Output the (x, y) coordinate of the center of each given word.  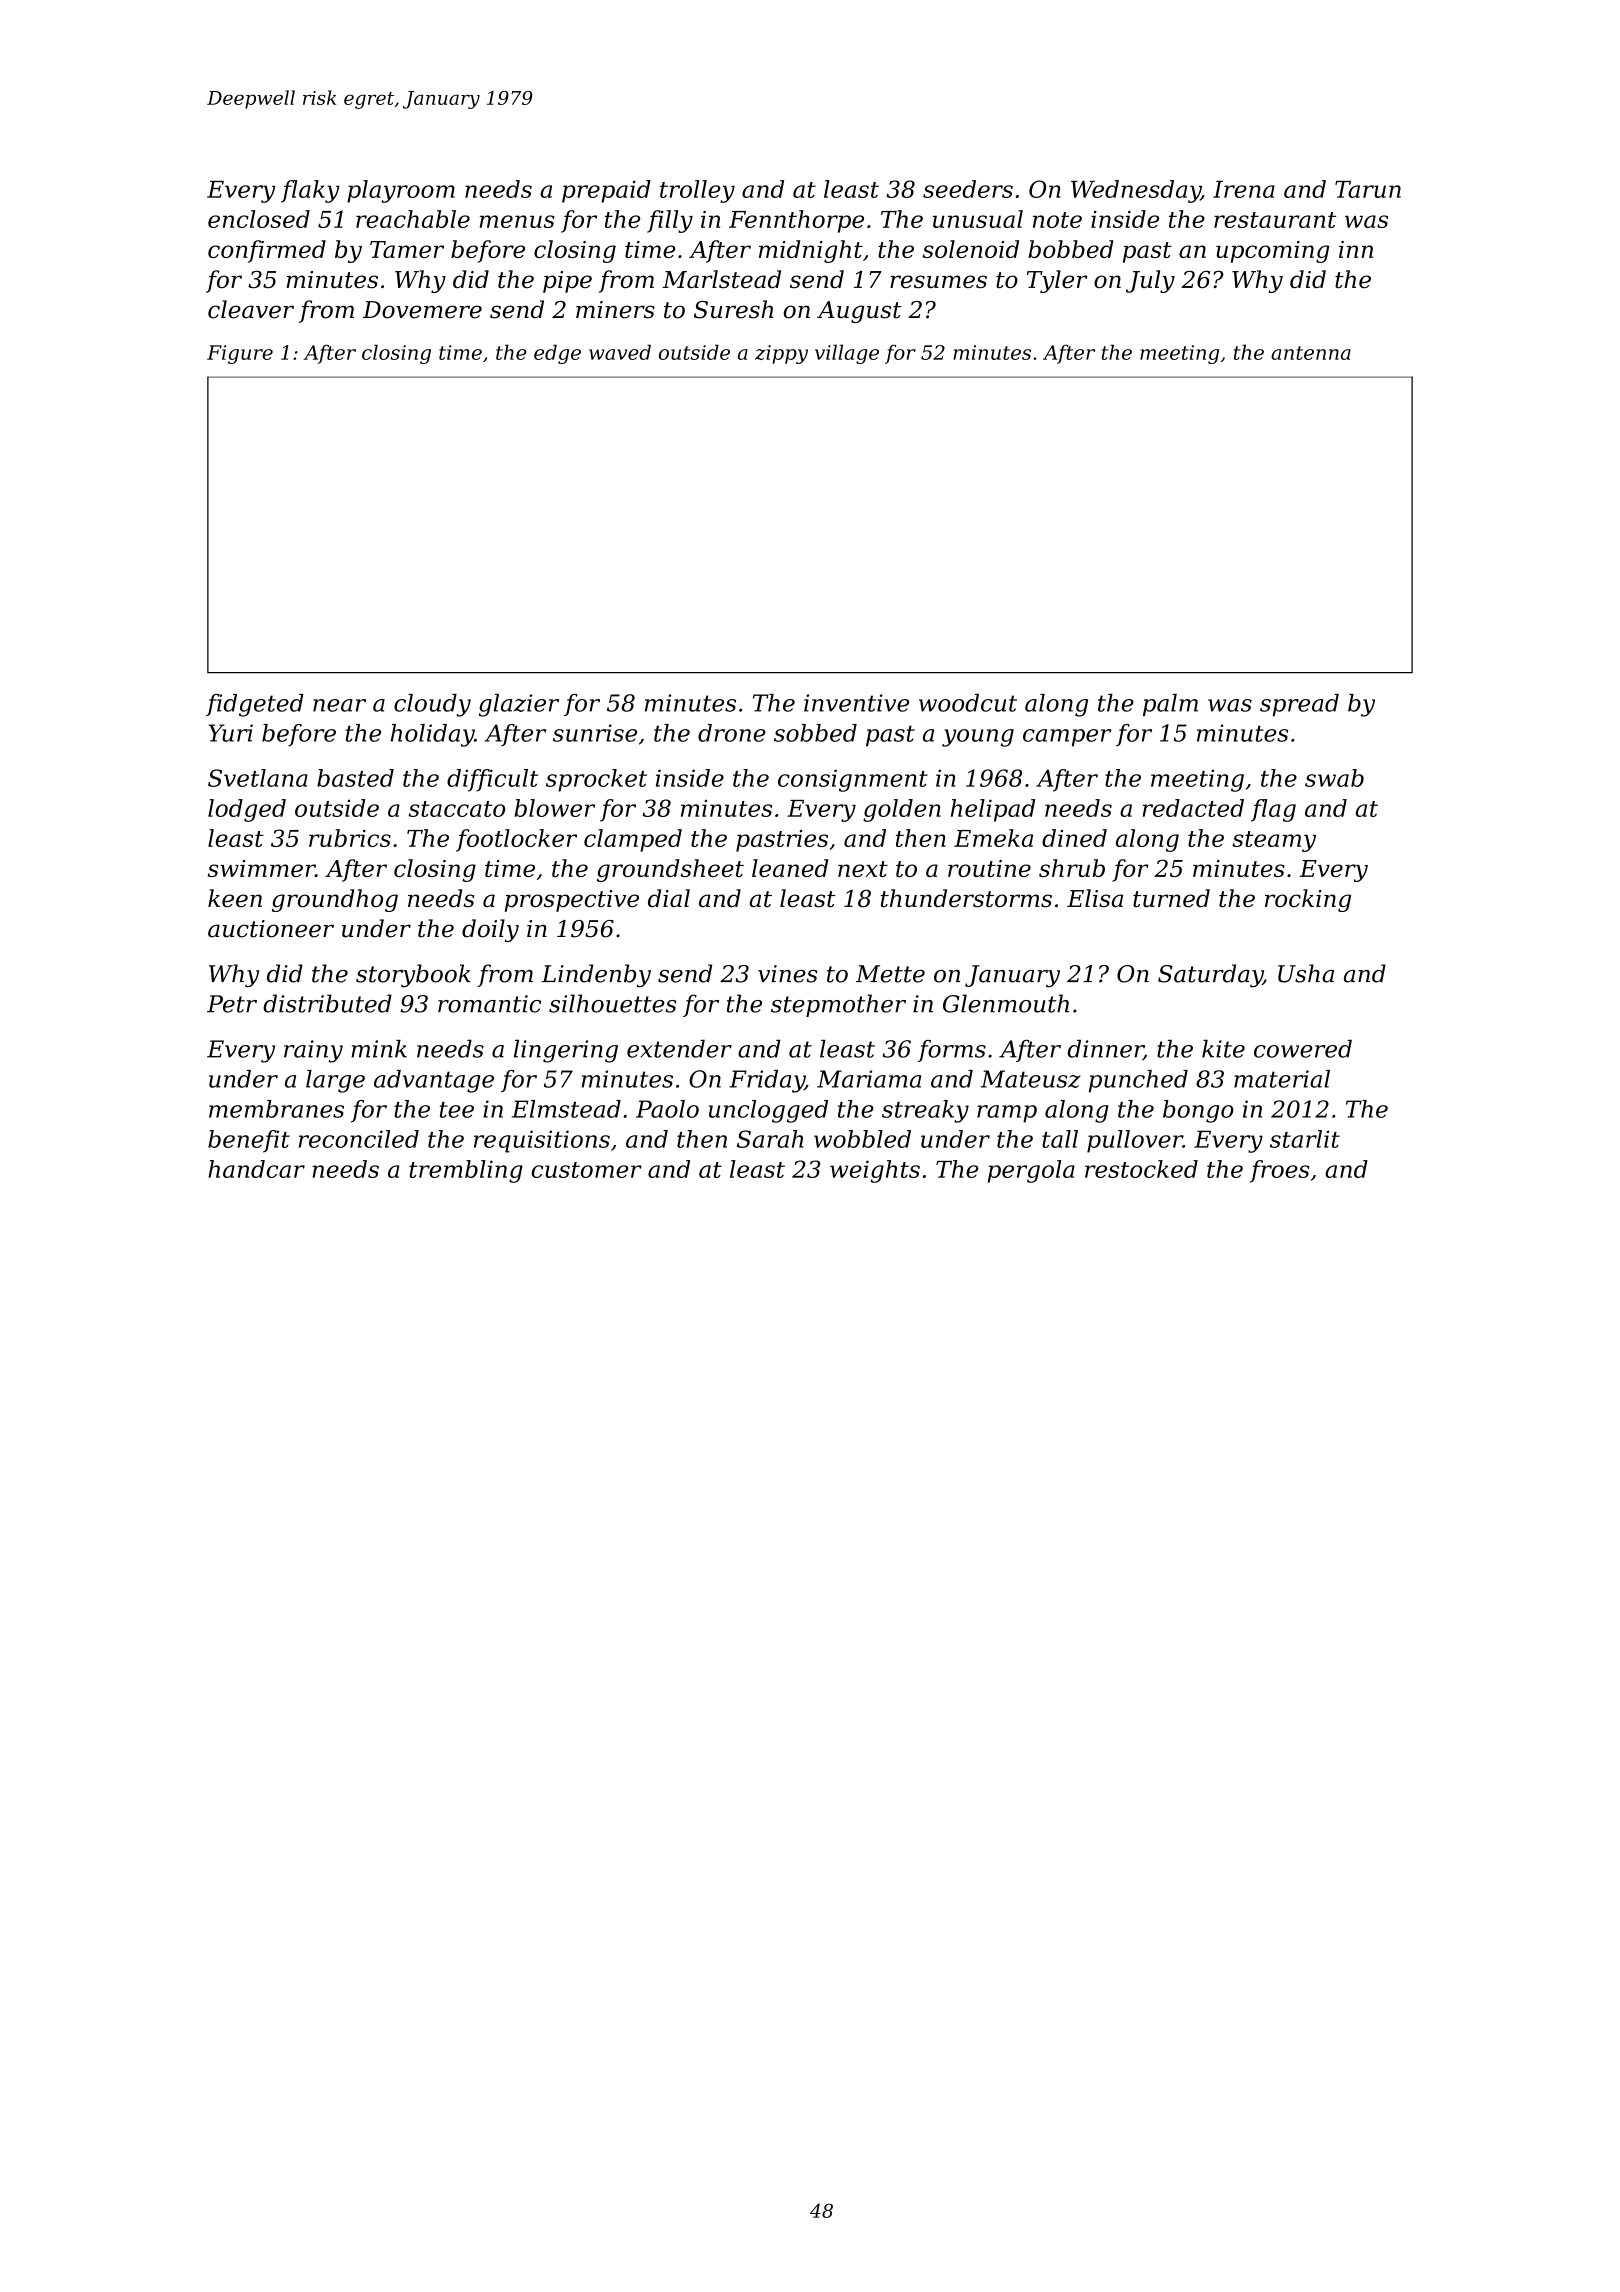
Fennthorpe (796, 221)
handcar (256, 1169)
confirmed (267, 251)
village (847, 354)
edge (557, 354)
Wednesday (1136, 191)
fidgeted (255, 705)
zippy (781, 354)
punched (1138, 1081)
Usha (1306, 973)
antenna (1311, 353)
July (1150, 281)
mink (379, 1049)
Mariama (869, 1079)
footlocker (516, 840)
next (863, 869)
